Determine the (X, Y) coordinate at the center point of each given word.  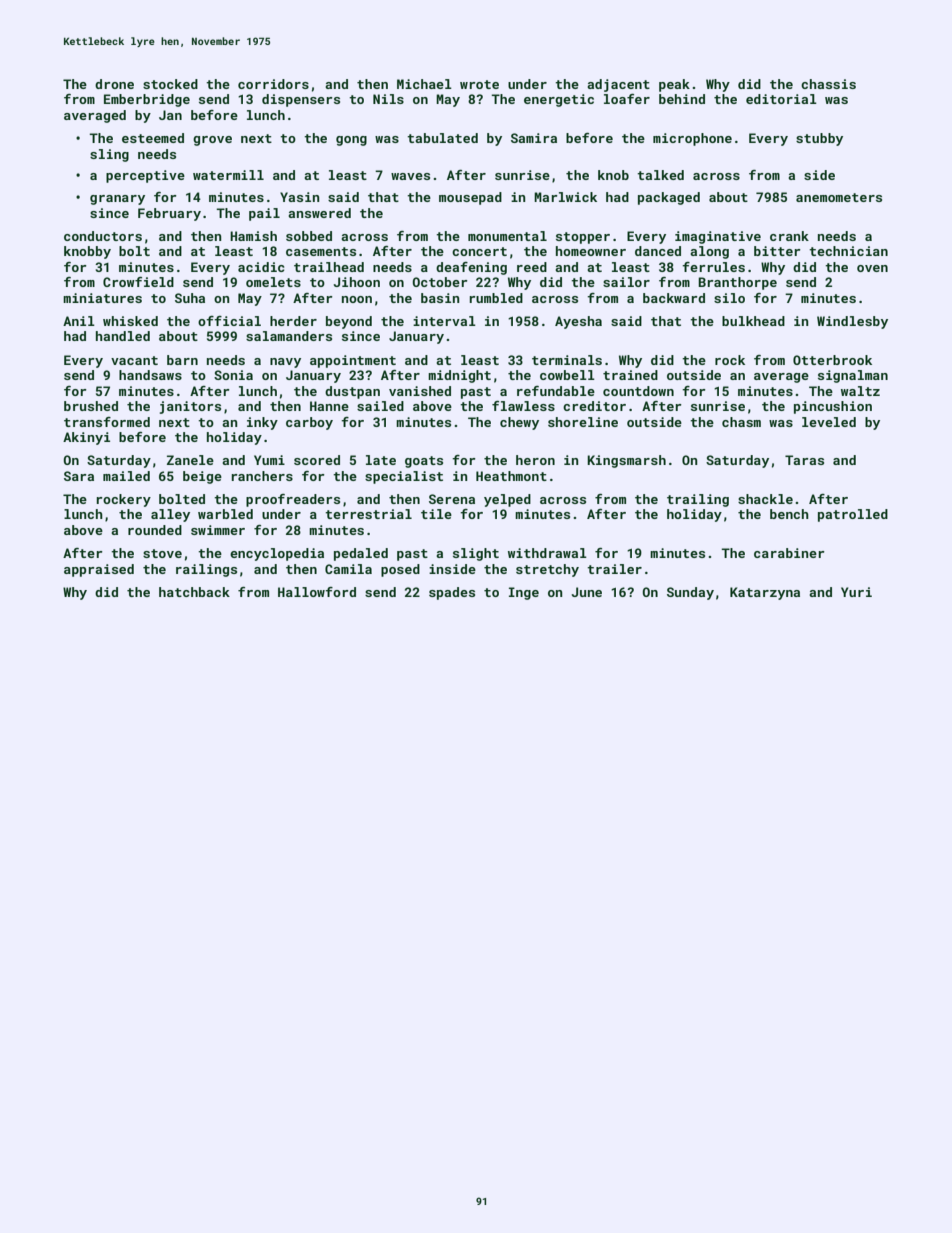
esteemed (153, 138)
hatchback (194, 592)
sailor (626, 282)
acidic (261, 267)
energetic (559, 100)
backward (674, 298)
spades (452, 593)
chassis (828, 84)
